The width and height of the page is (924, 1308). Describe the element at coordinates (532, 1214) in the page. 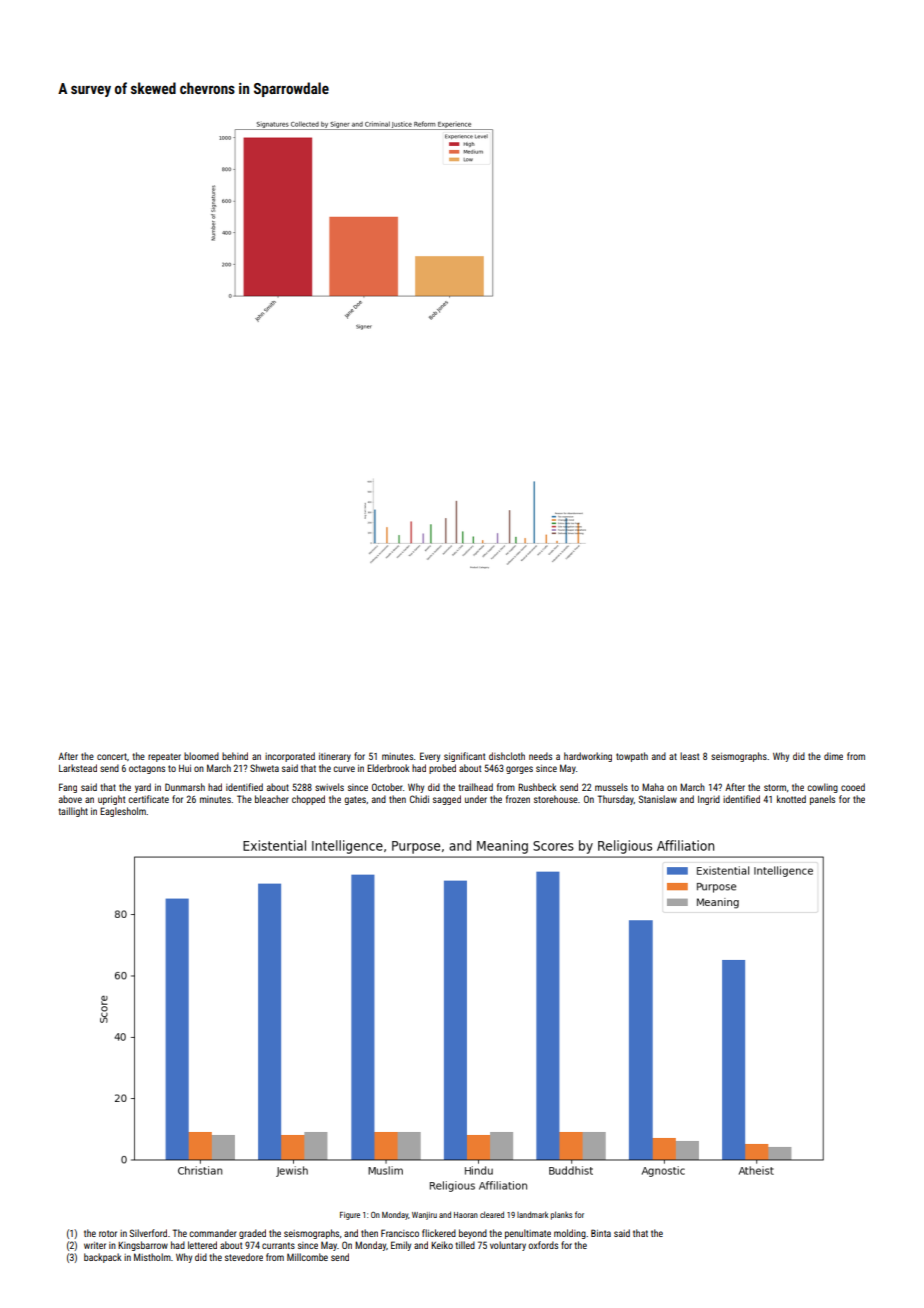

I see `landmark` at that location.
